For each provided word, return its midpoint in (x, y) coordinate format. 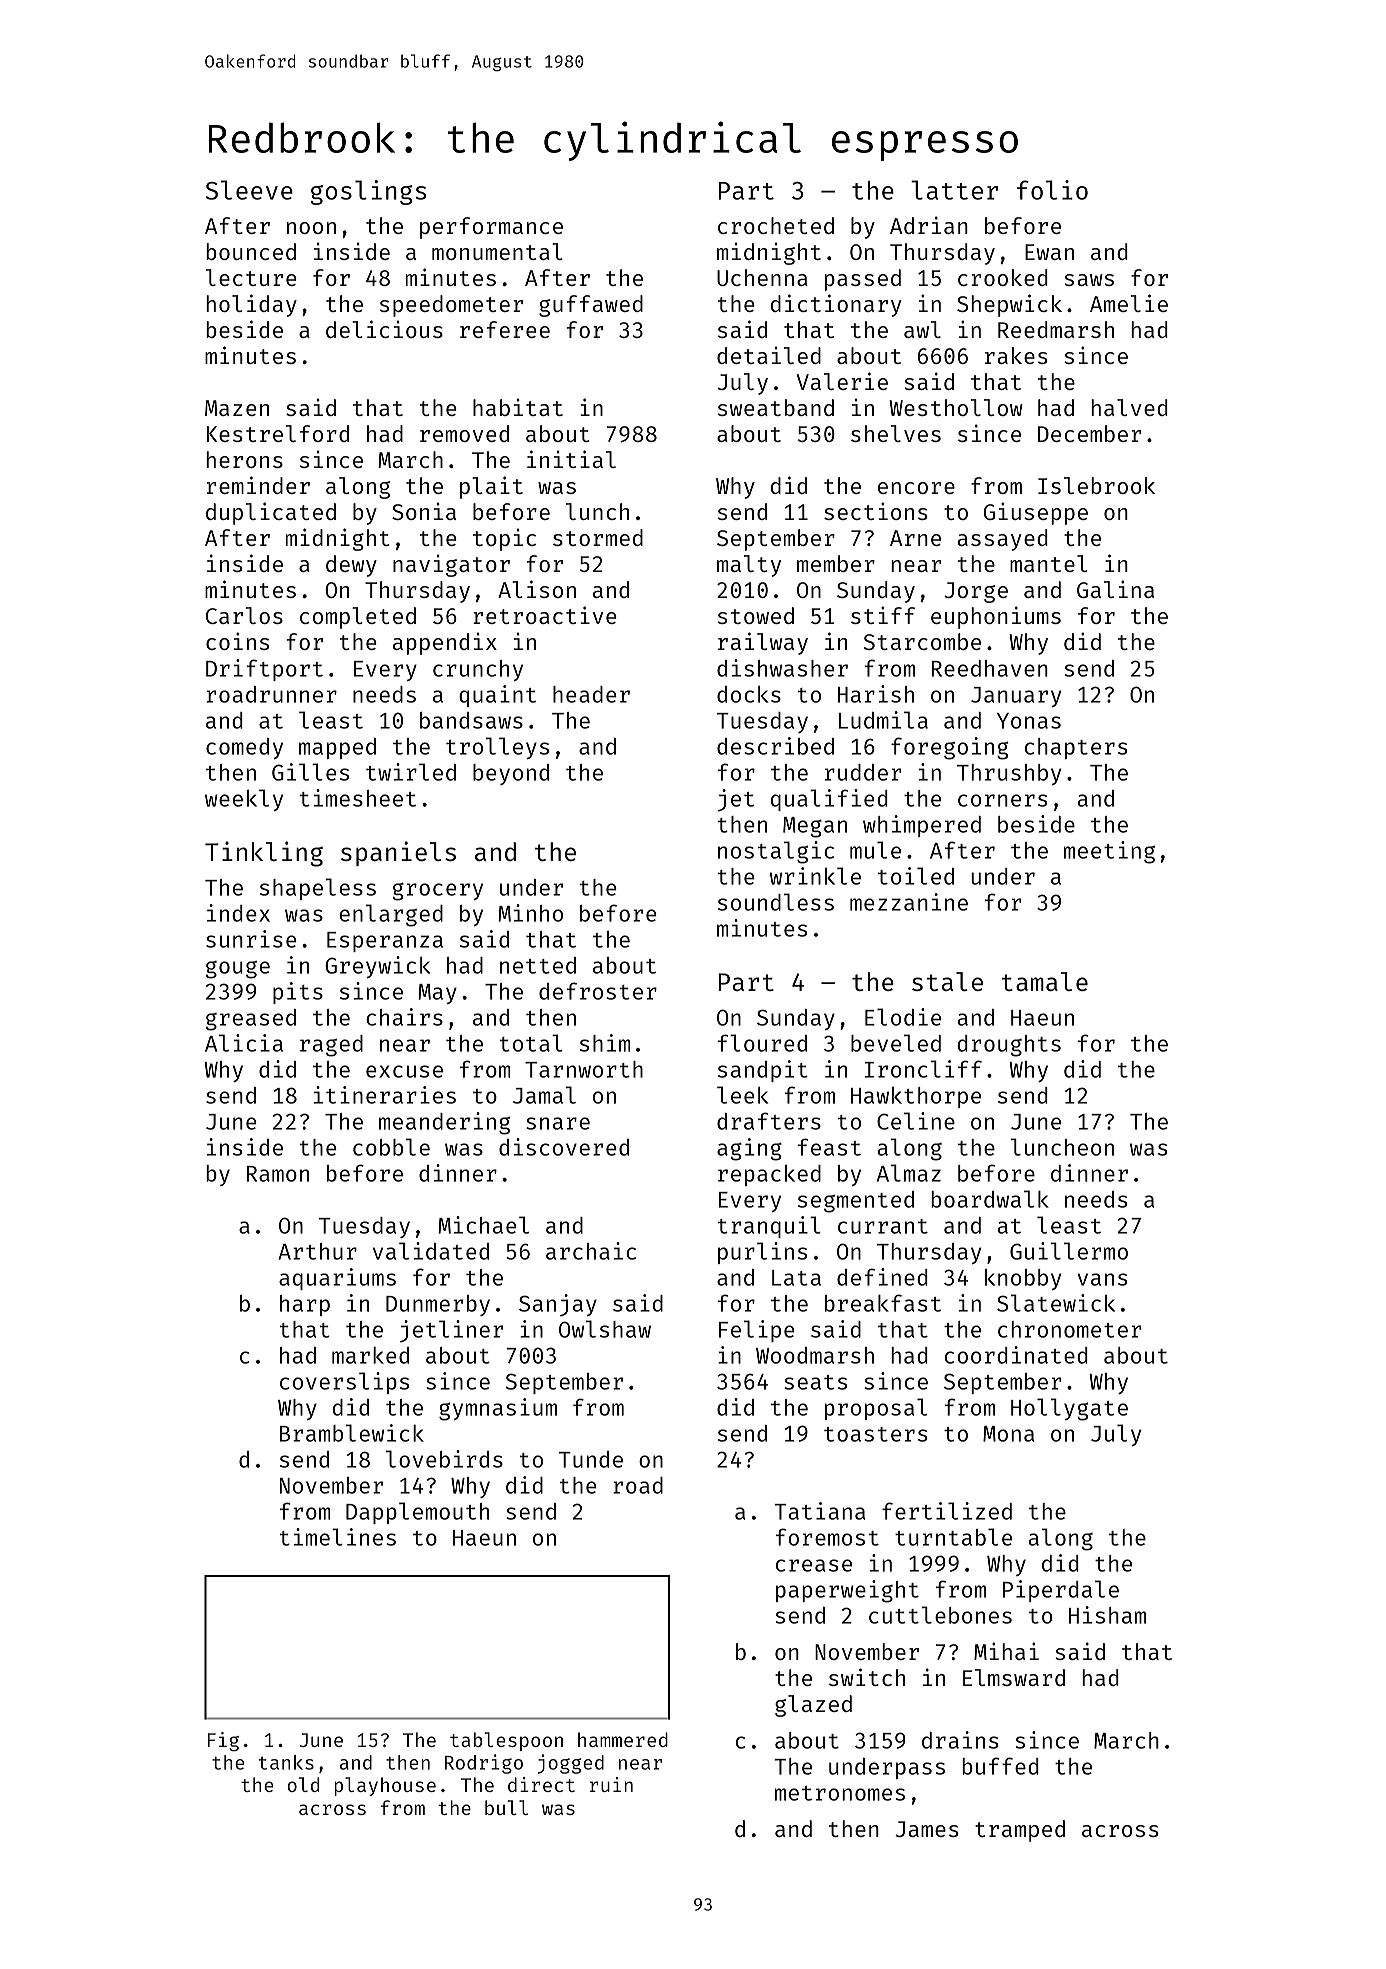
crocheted (776, 225)
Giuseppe (1036, 513)
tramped (1020, 1831)
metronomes (840, 1793)
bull (506, 1807)
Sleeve (249, 190)
